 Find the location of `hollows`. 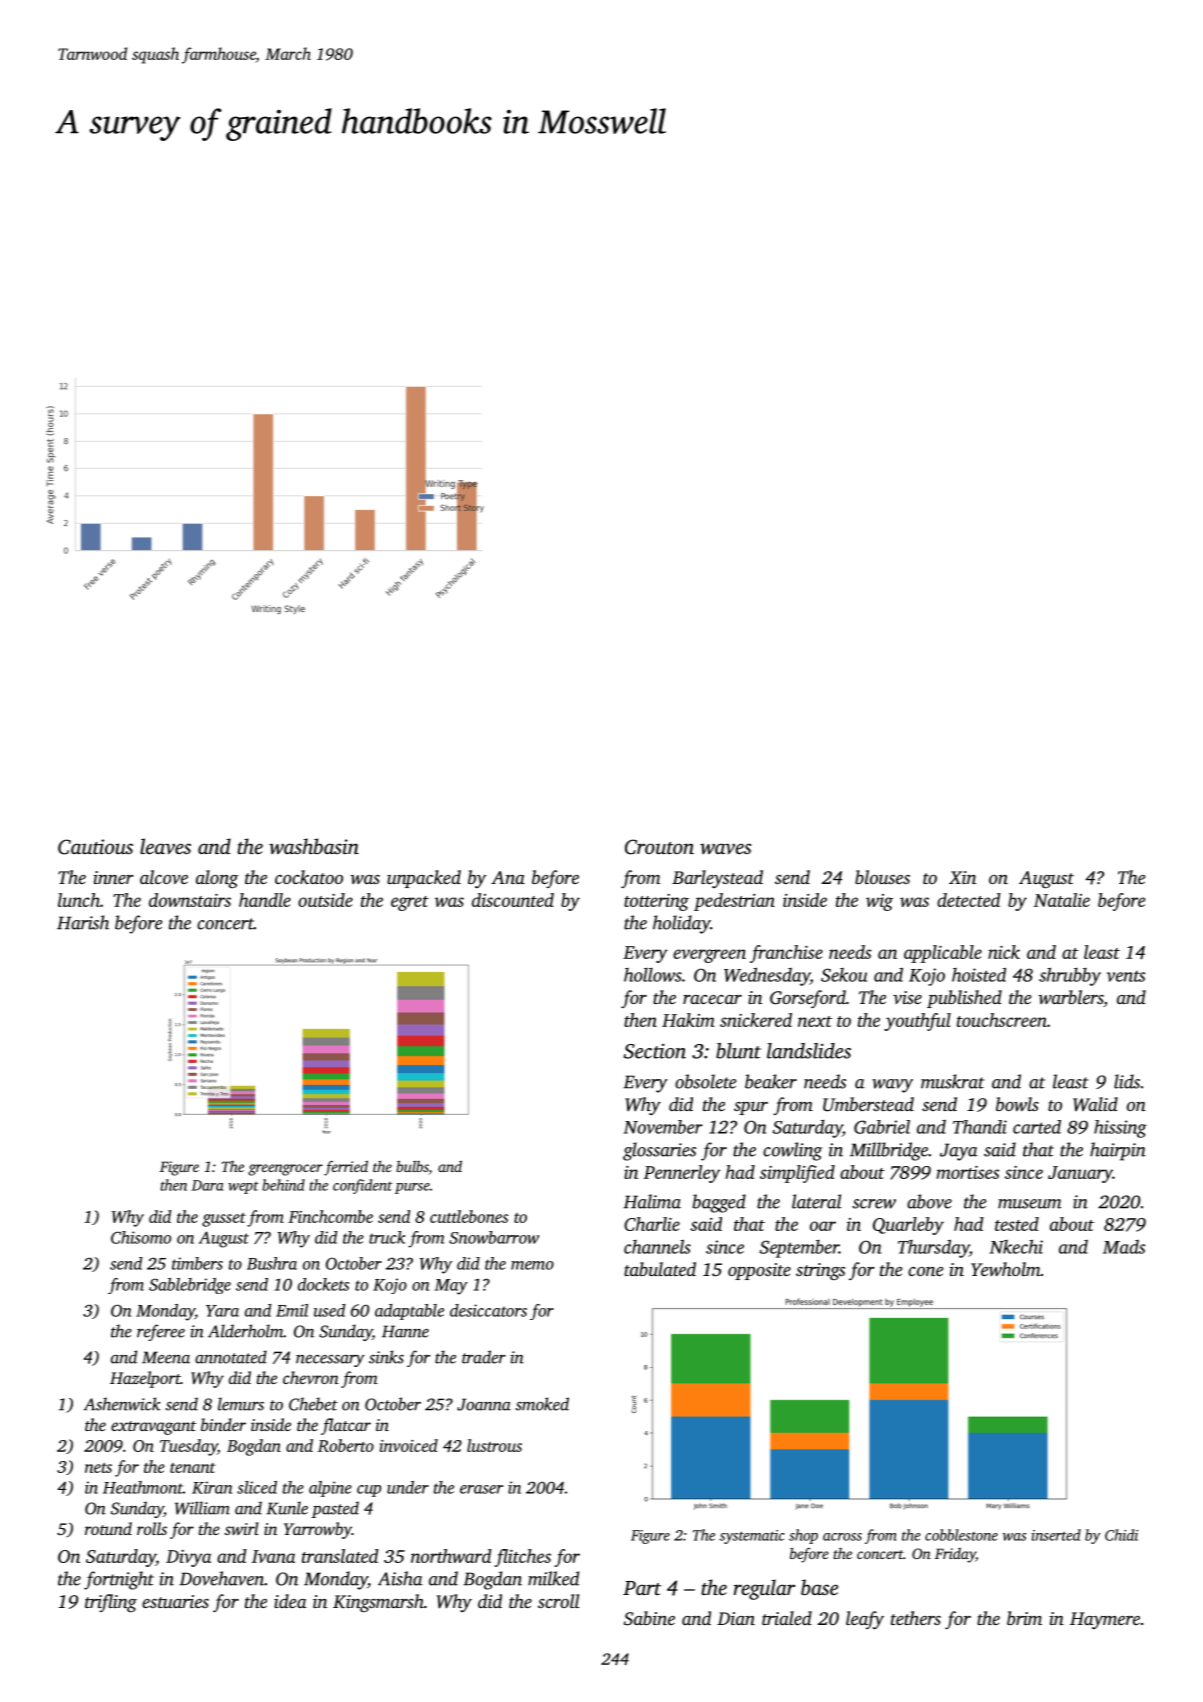

hollows is located at coordinates (653, 975).
